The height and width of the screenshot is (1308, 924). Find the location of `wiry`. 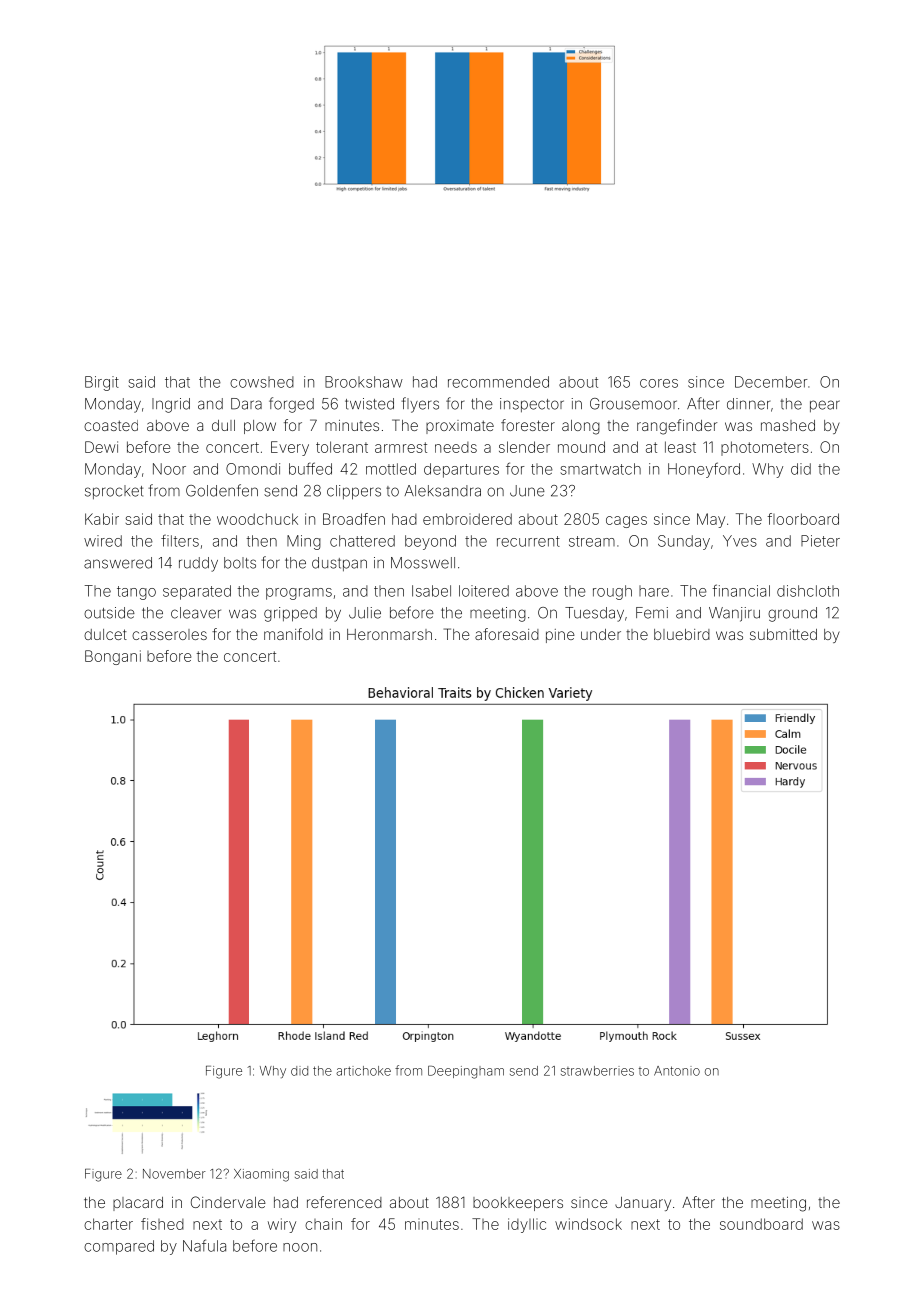

wiry is located at coordinates (282, 1225).
